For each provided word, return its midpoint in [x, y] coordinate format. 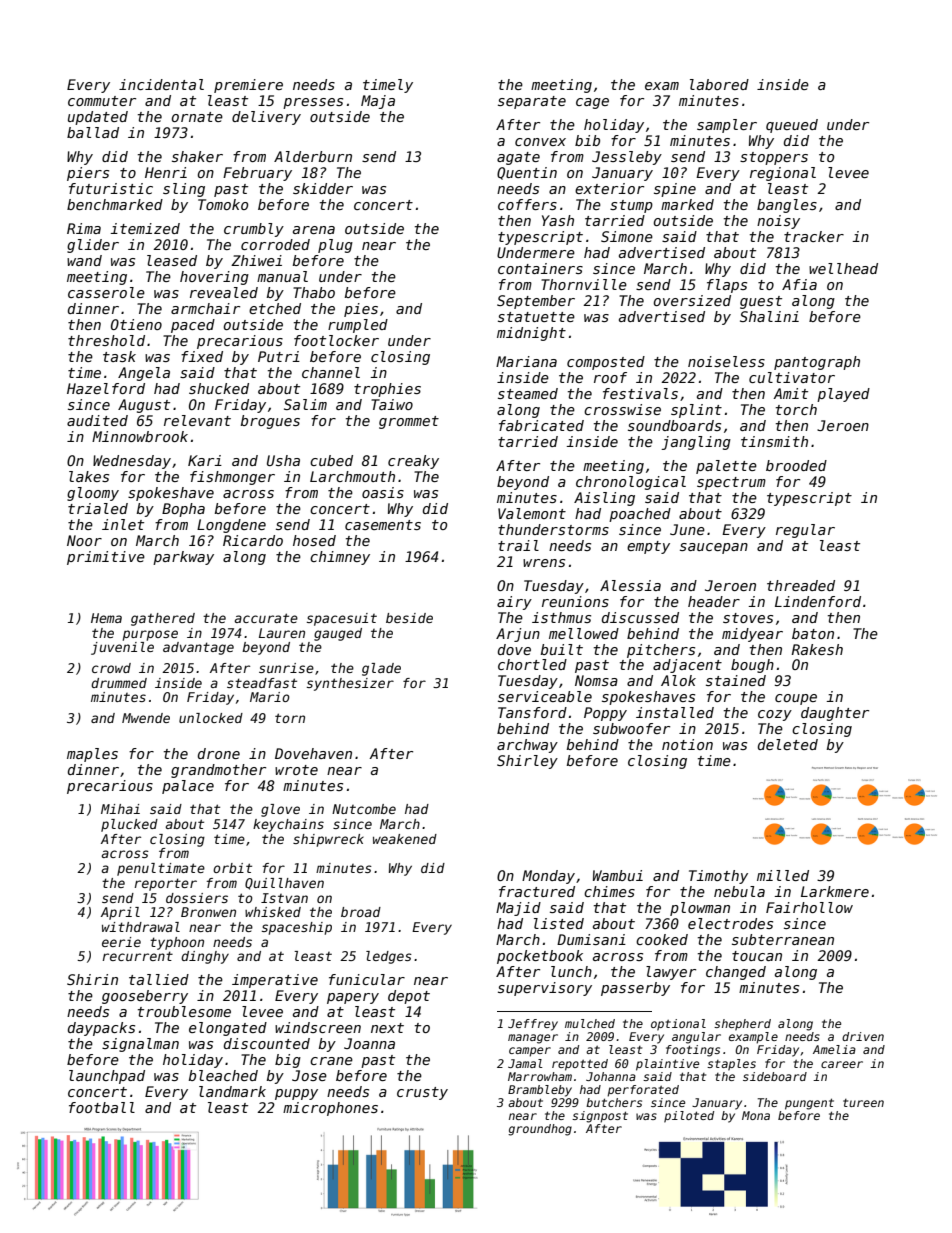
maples [92, 755]
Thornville [584, 284]
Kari [205, 460]
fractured [537, 891]
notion [687, 744]
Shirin [92, 979]
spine [675, 190]
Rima [84, 228]
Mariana [526, 361]
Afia [799, 284]
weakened [405, 839]
